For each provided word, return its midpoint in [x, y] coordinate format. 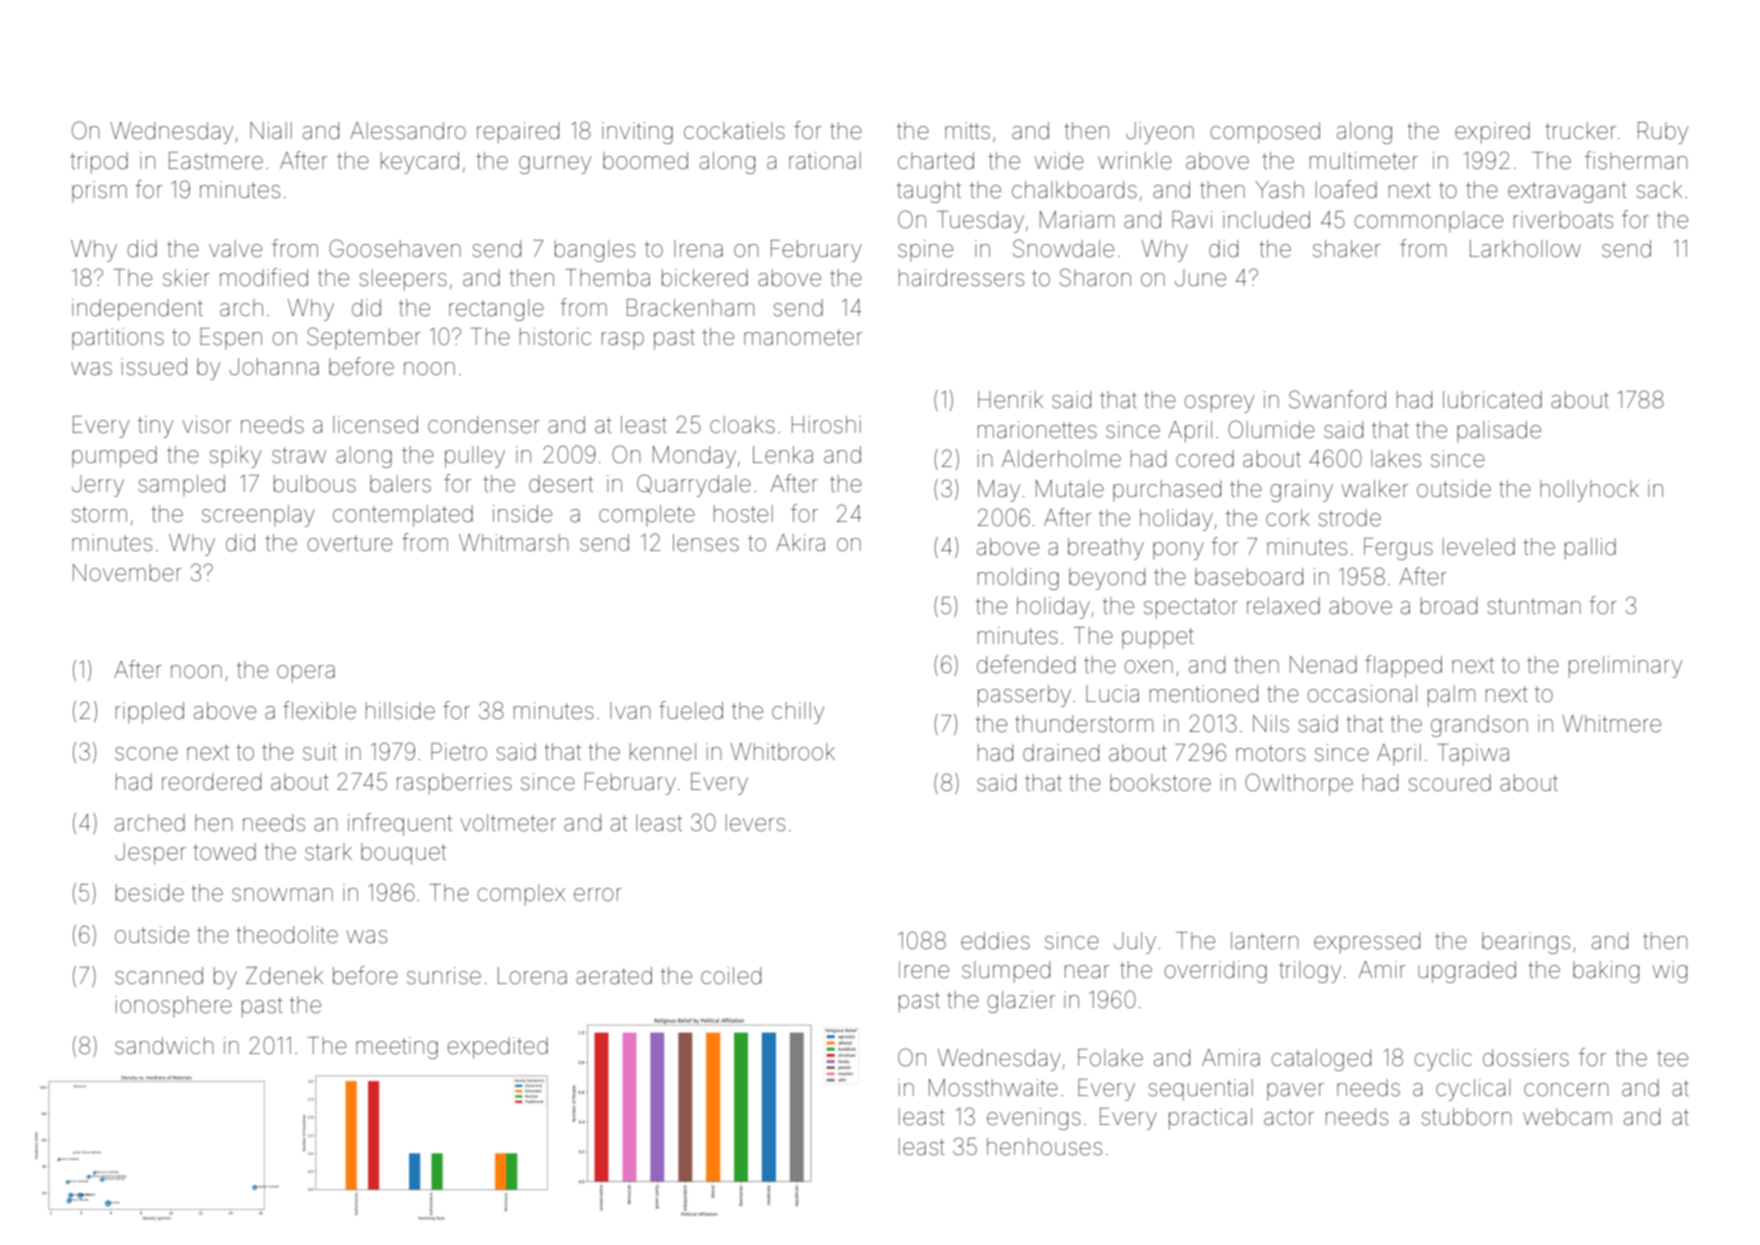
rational [825, 161]
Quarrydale [694, 485]
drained [1061, 753]
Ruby [1663, 133]
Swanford [1337, 399]
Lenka [783, 455]
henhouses [1044, 1147]
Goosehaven [395, 248]
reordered [211, 782]
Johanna [274, 367]
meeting [397, 1048]
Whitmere [1611, 724]
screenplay [258, 516]
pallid [1590, 549]
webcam [1567, 1117]
